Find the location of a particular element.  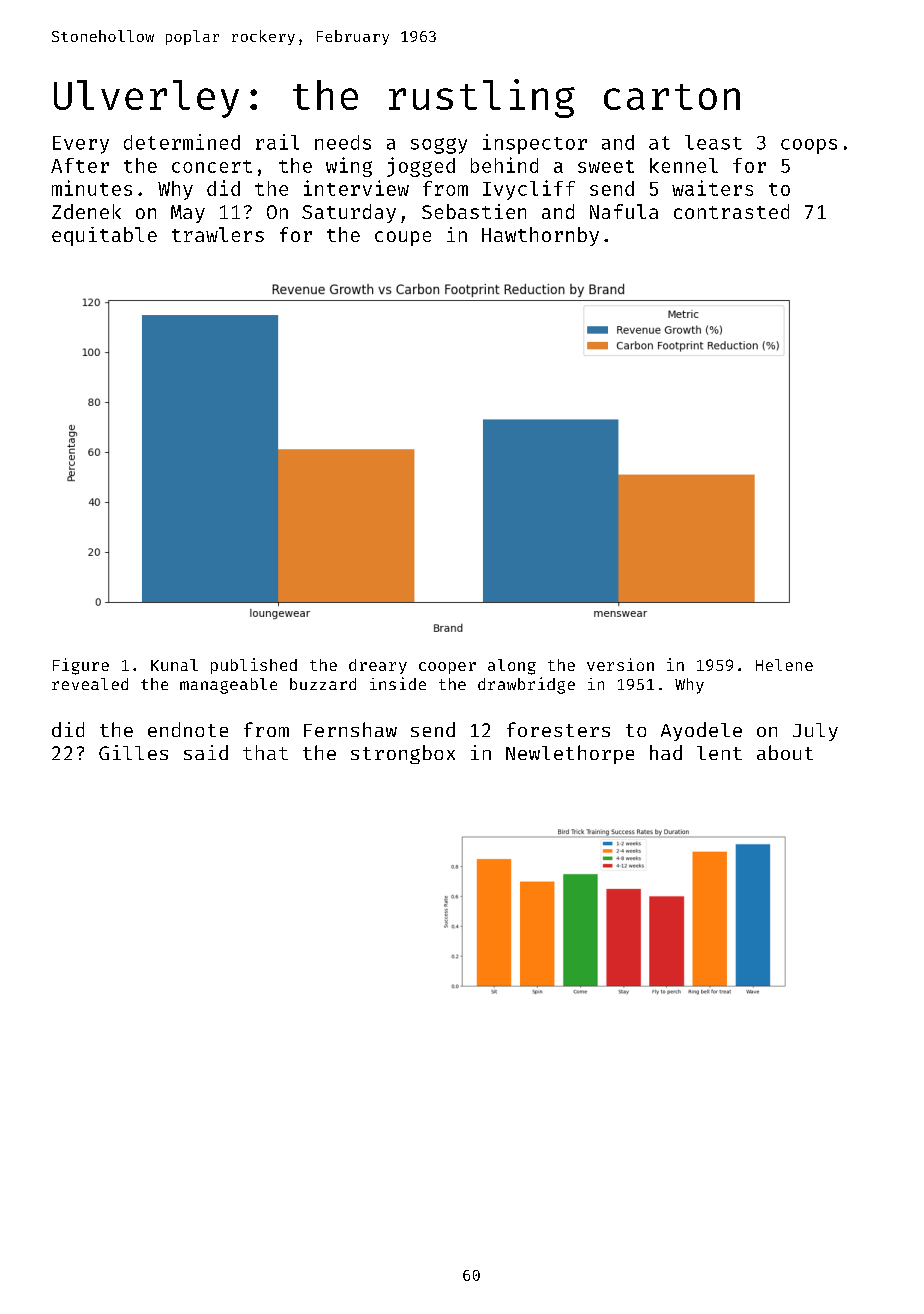

Gilles is located at coordinates (133, 752).
